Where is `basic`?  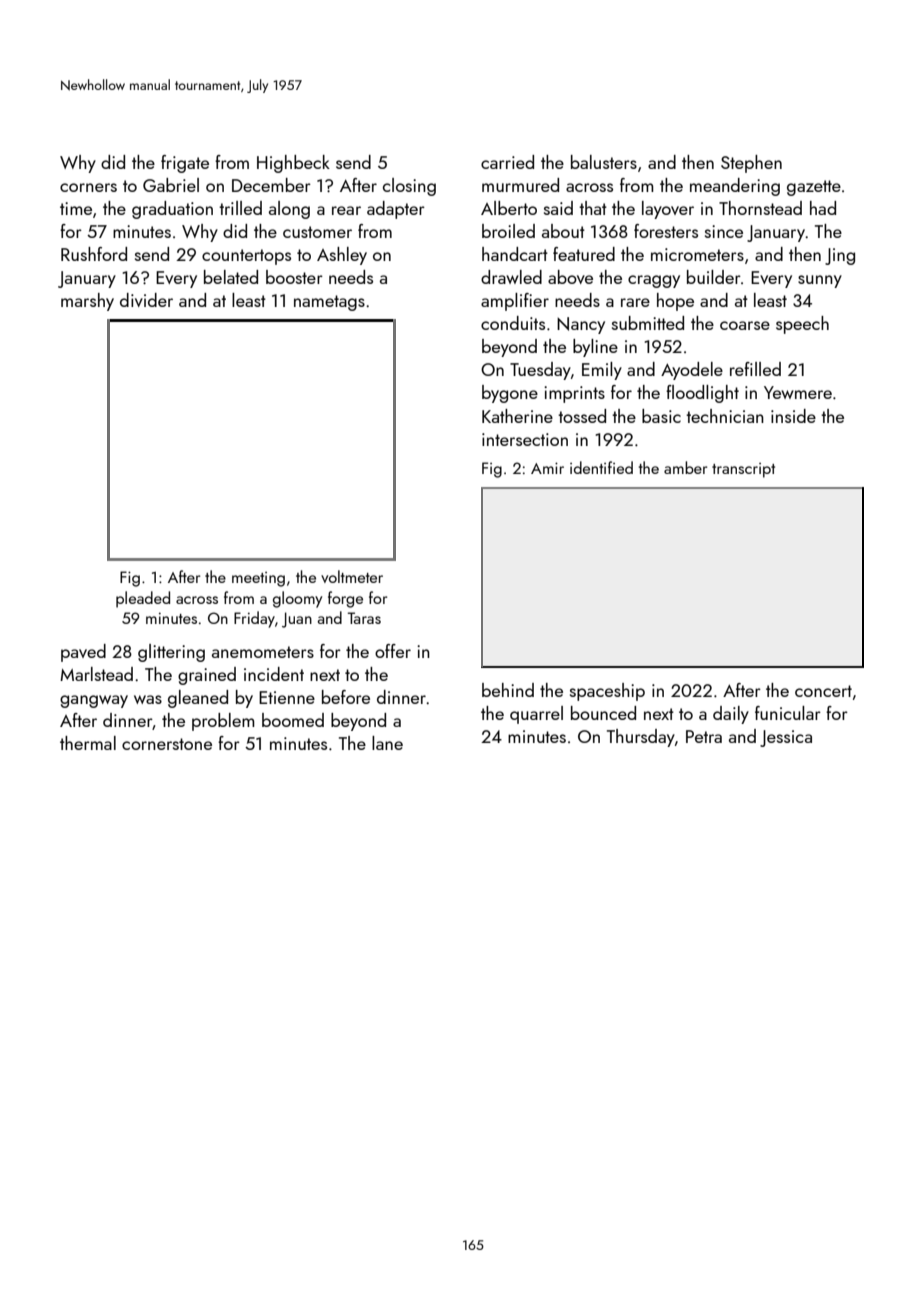 basic is located at coordinates (661, 416).
